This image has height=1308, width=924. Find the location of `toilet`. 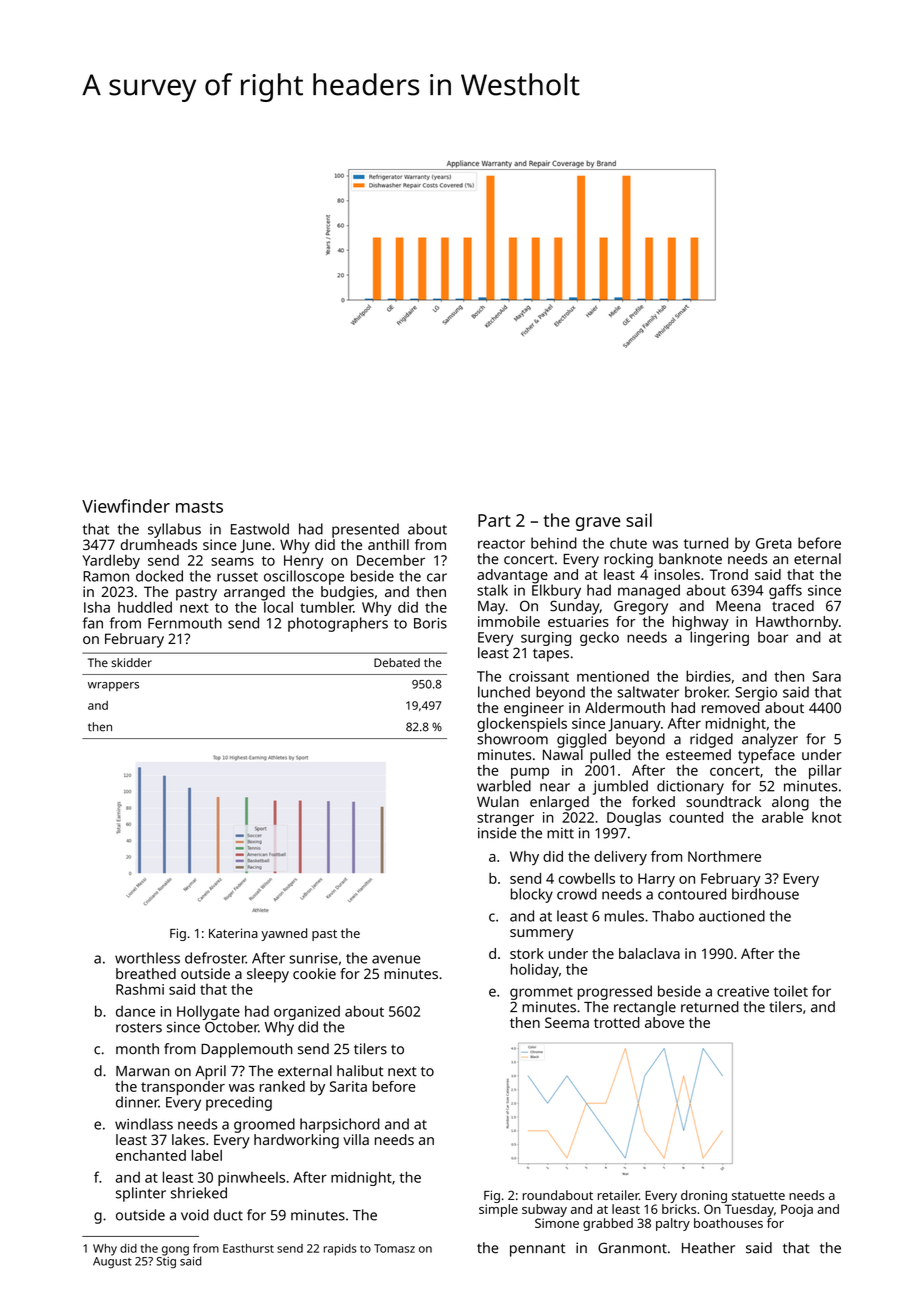

toilet is located at coordinates (791, 991).
